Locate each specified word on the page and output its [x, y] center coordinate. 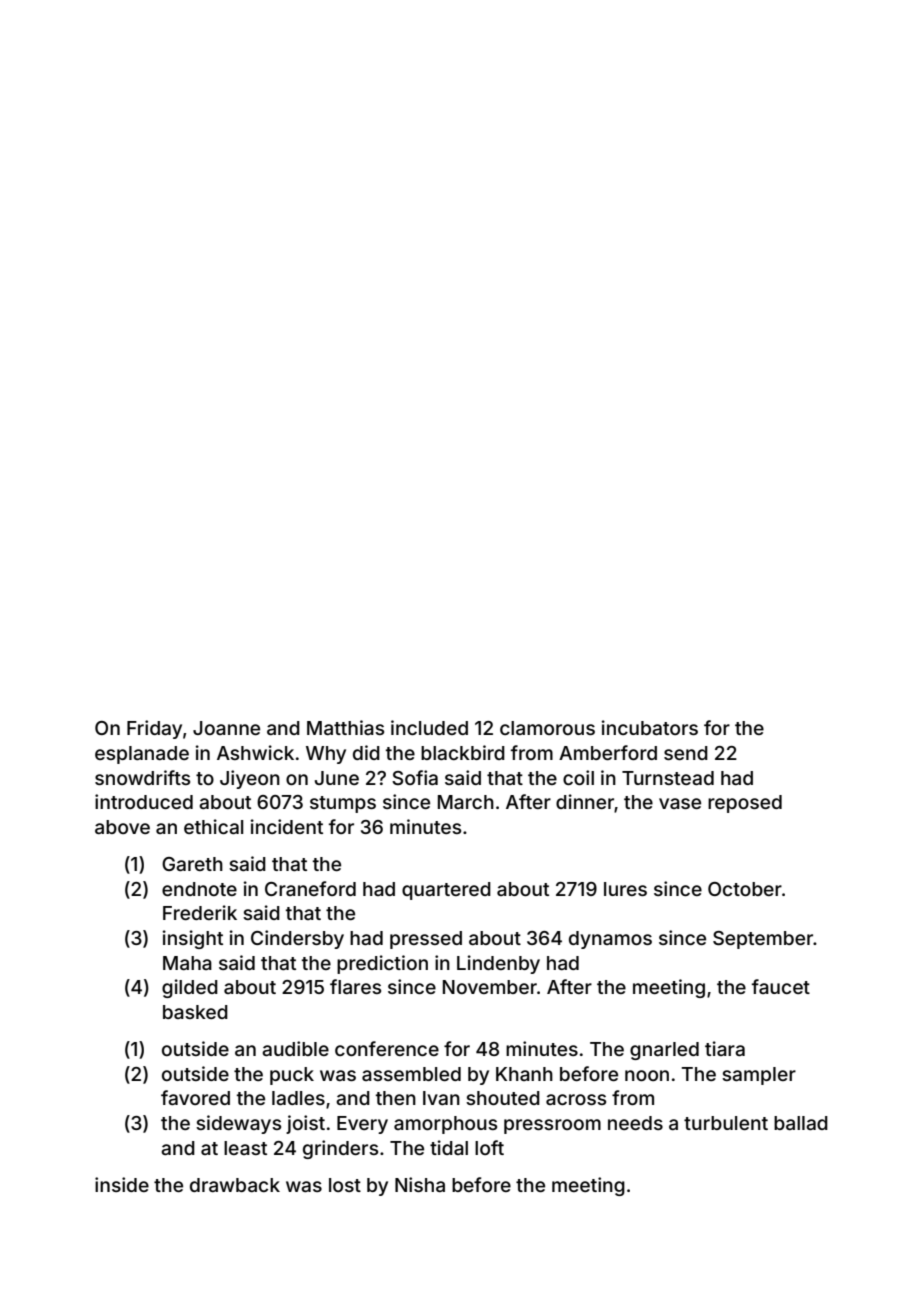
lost [345, 1185]
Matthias [345, 727]
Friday [154, 729]
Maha [187, 963]
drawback [235, 1185]
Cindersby [297, 939]
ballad [801, 1123]
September [763, 940]
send [686, 753]
